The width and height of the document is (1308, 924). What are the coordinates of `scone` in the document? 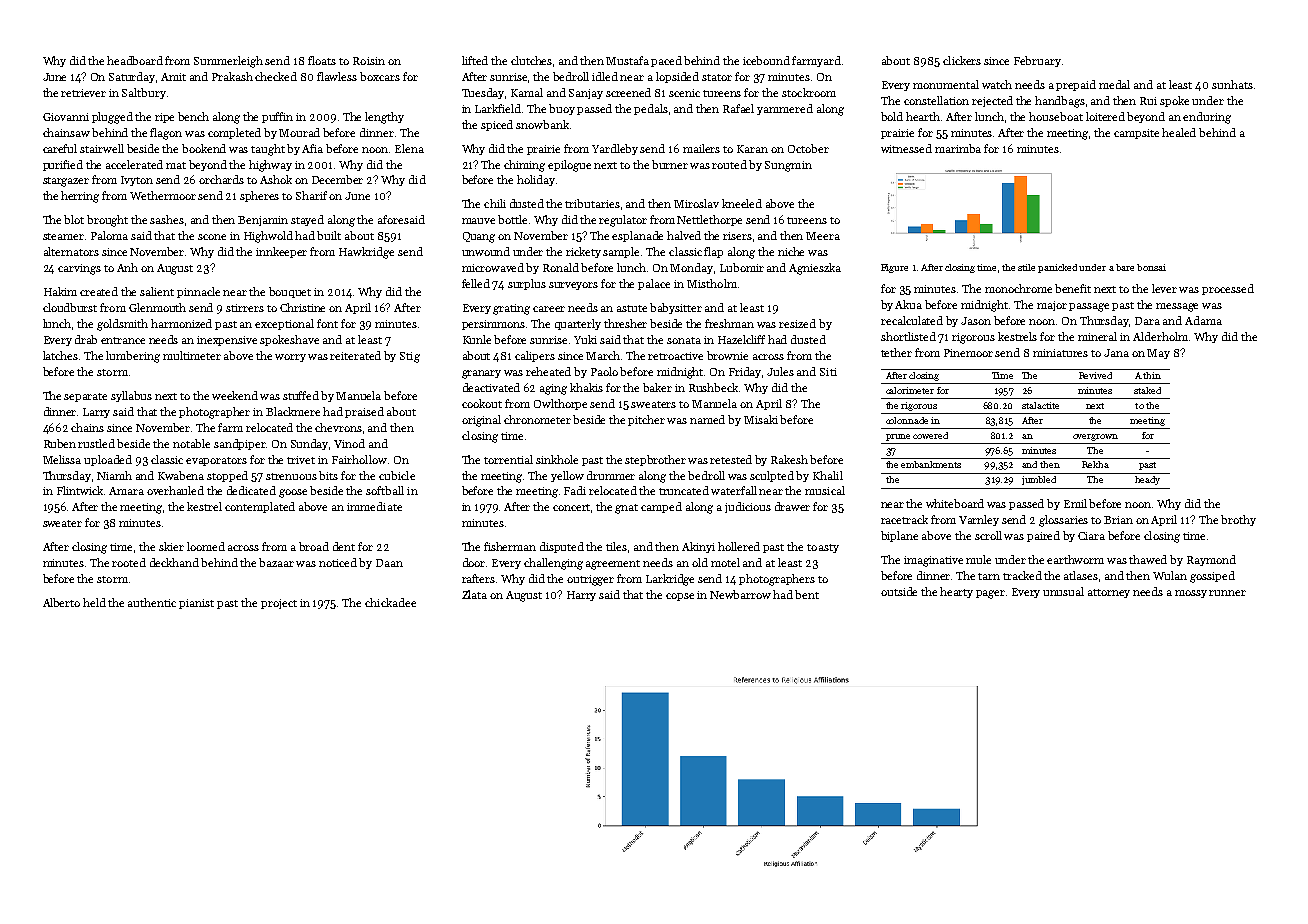 It's located at (212, 237).
